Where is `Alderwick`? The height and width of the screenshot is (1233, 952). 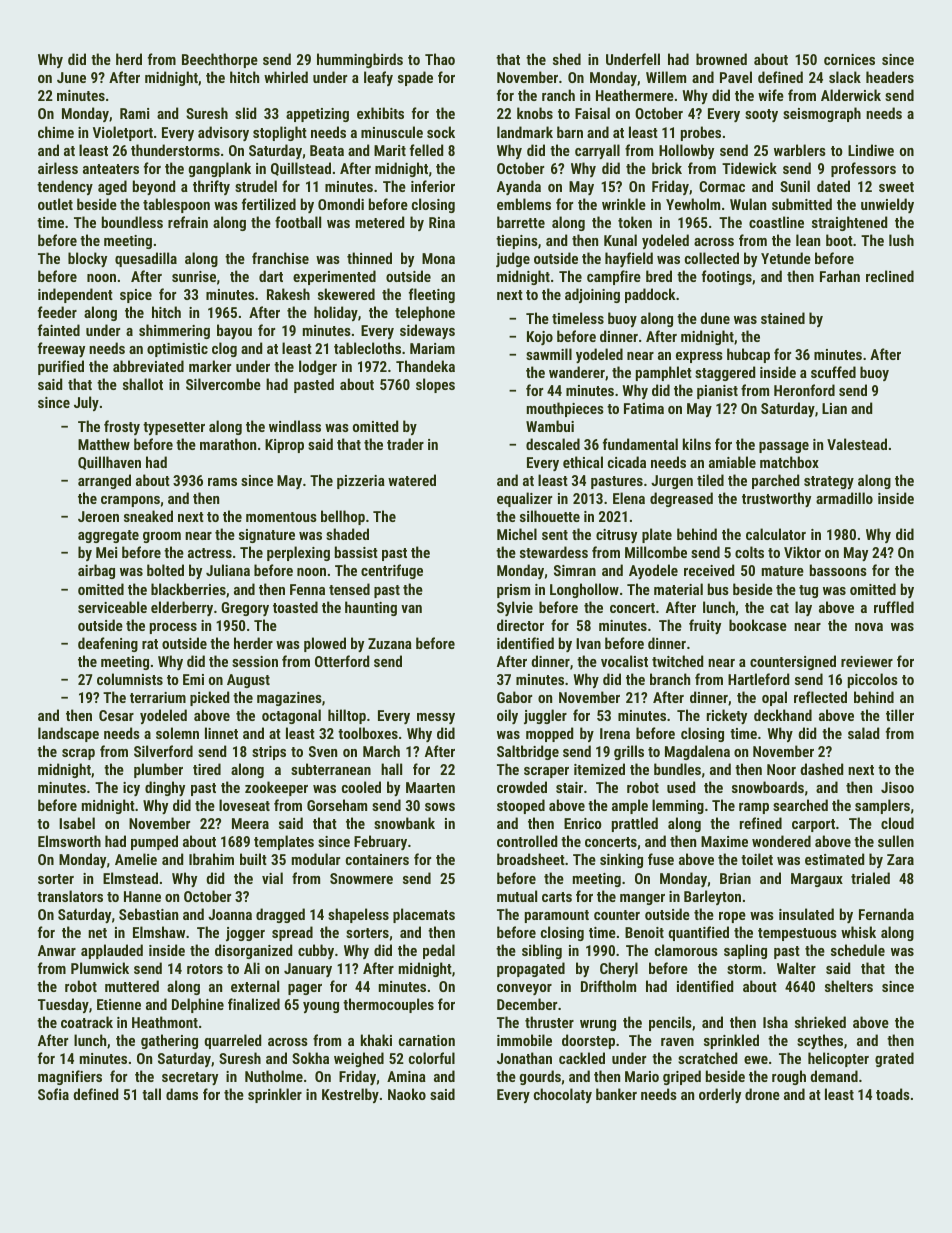
Alderwick is located at coordinates (851, 95).
